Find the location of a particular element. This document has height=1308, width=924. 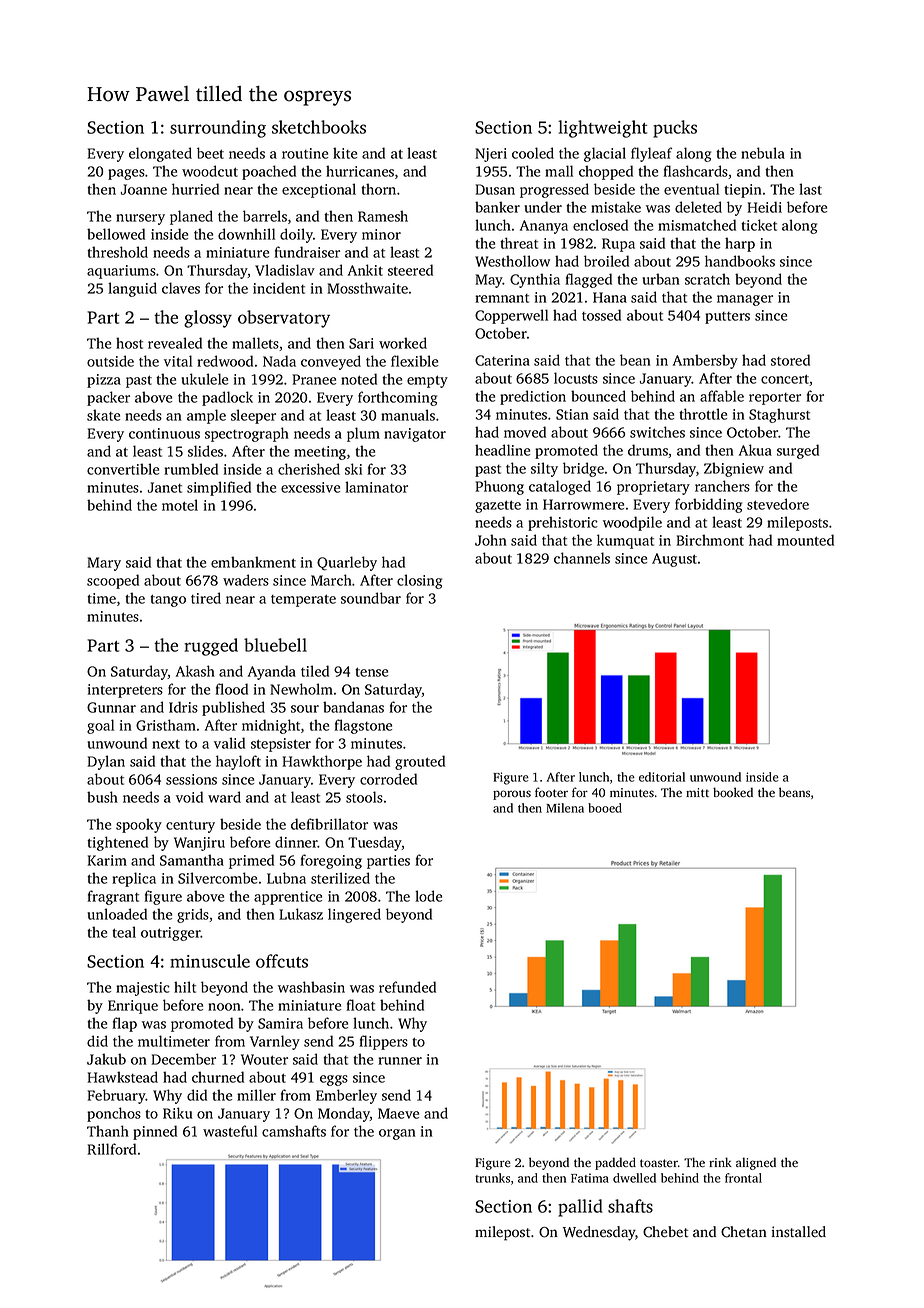

wasteful is located at coordinates (230, 1131).
